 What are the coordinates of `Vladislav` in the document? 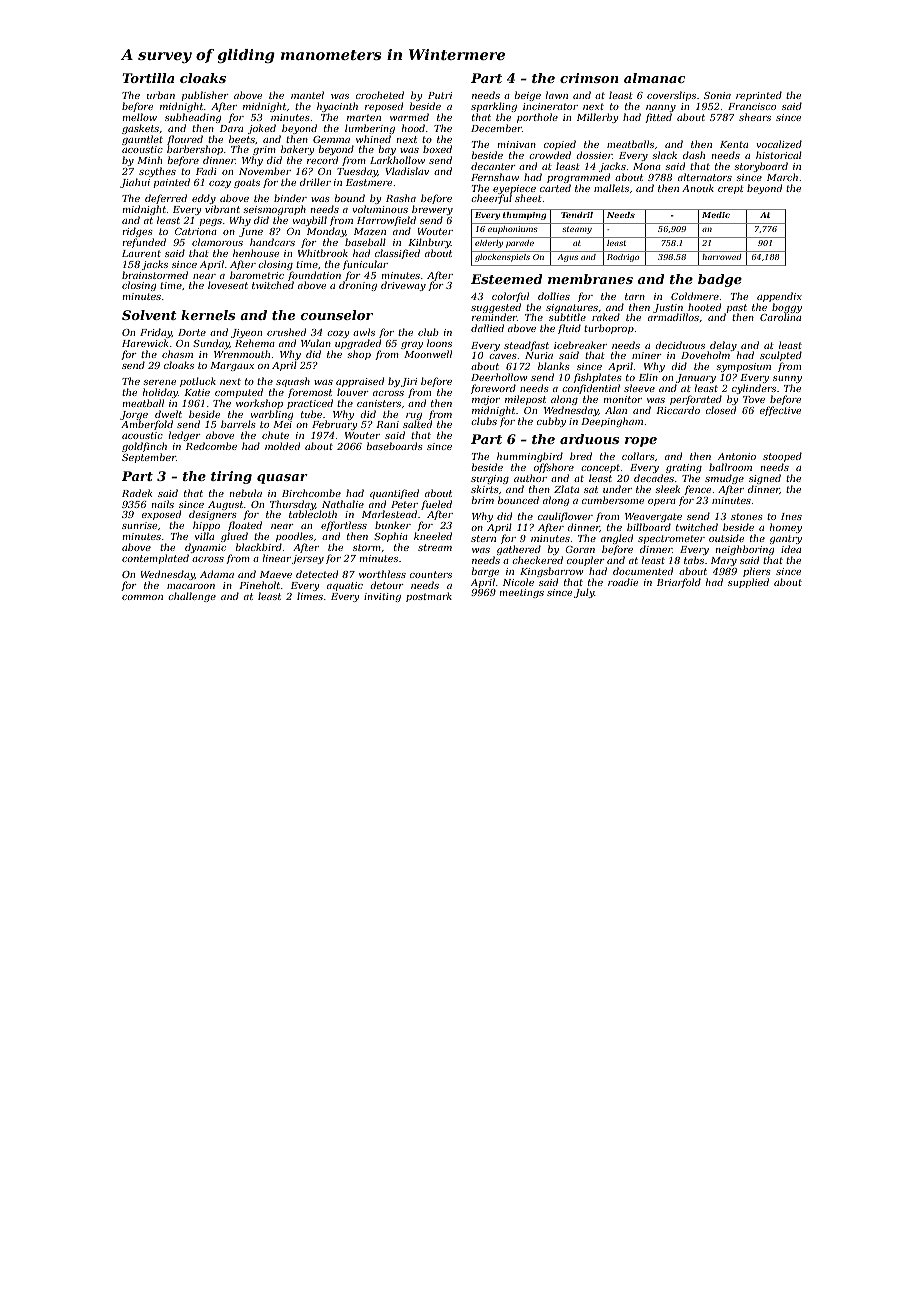 It's located at (407, 171).
